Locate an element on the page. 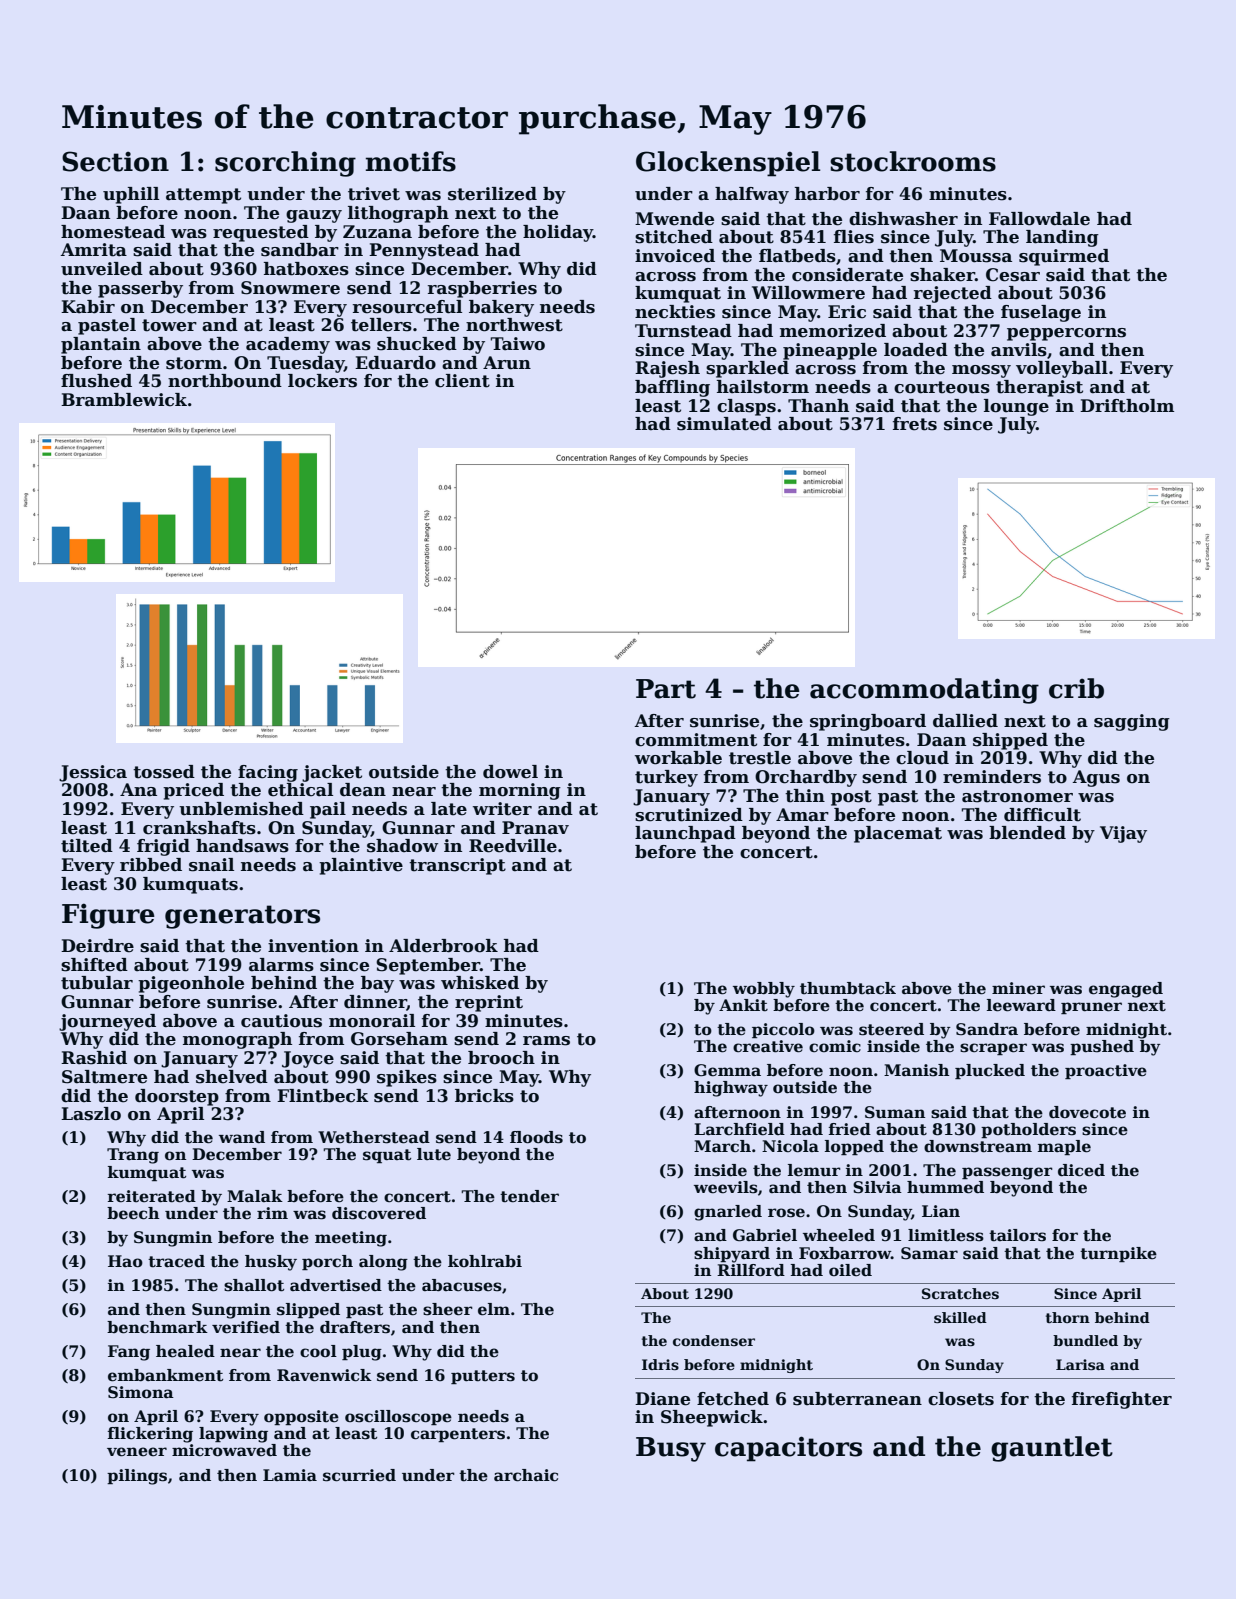  scorching is located at coordinates (285, 164).
